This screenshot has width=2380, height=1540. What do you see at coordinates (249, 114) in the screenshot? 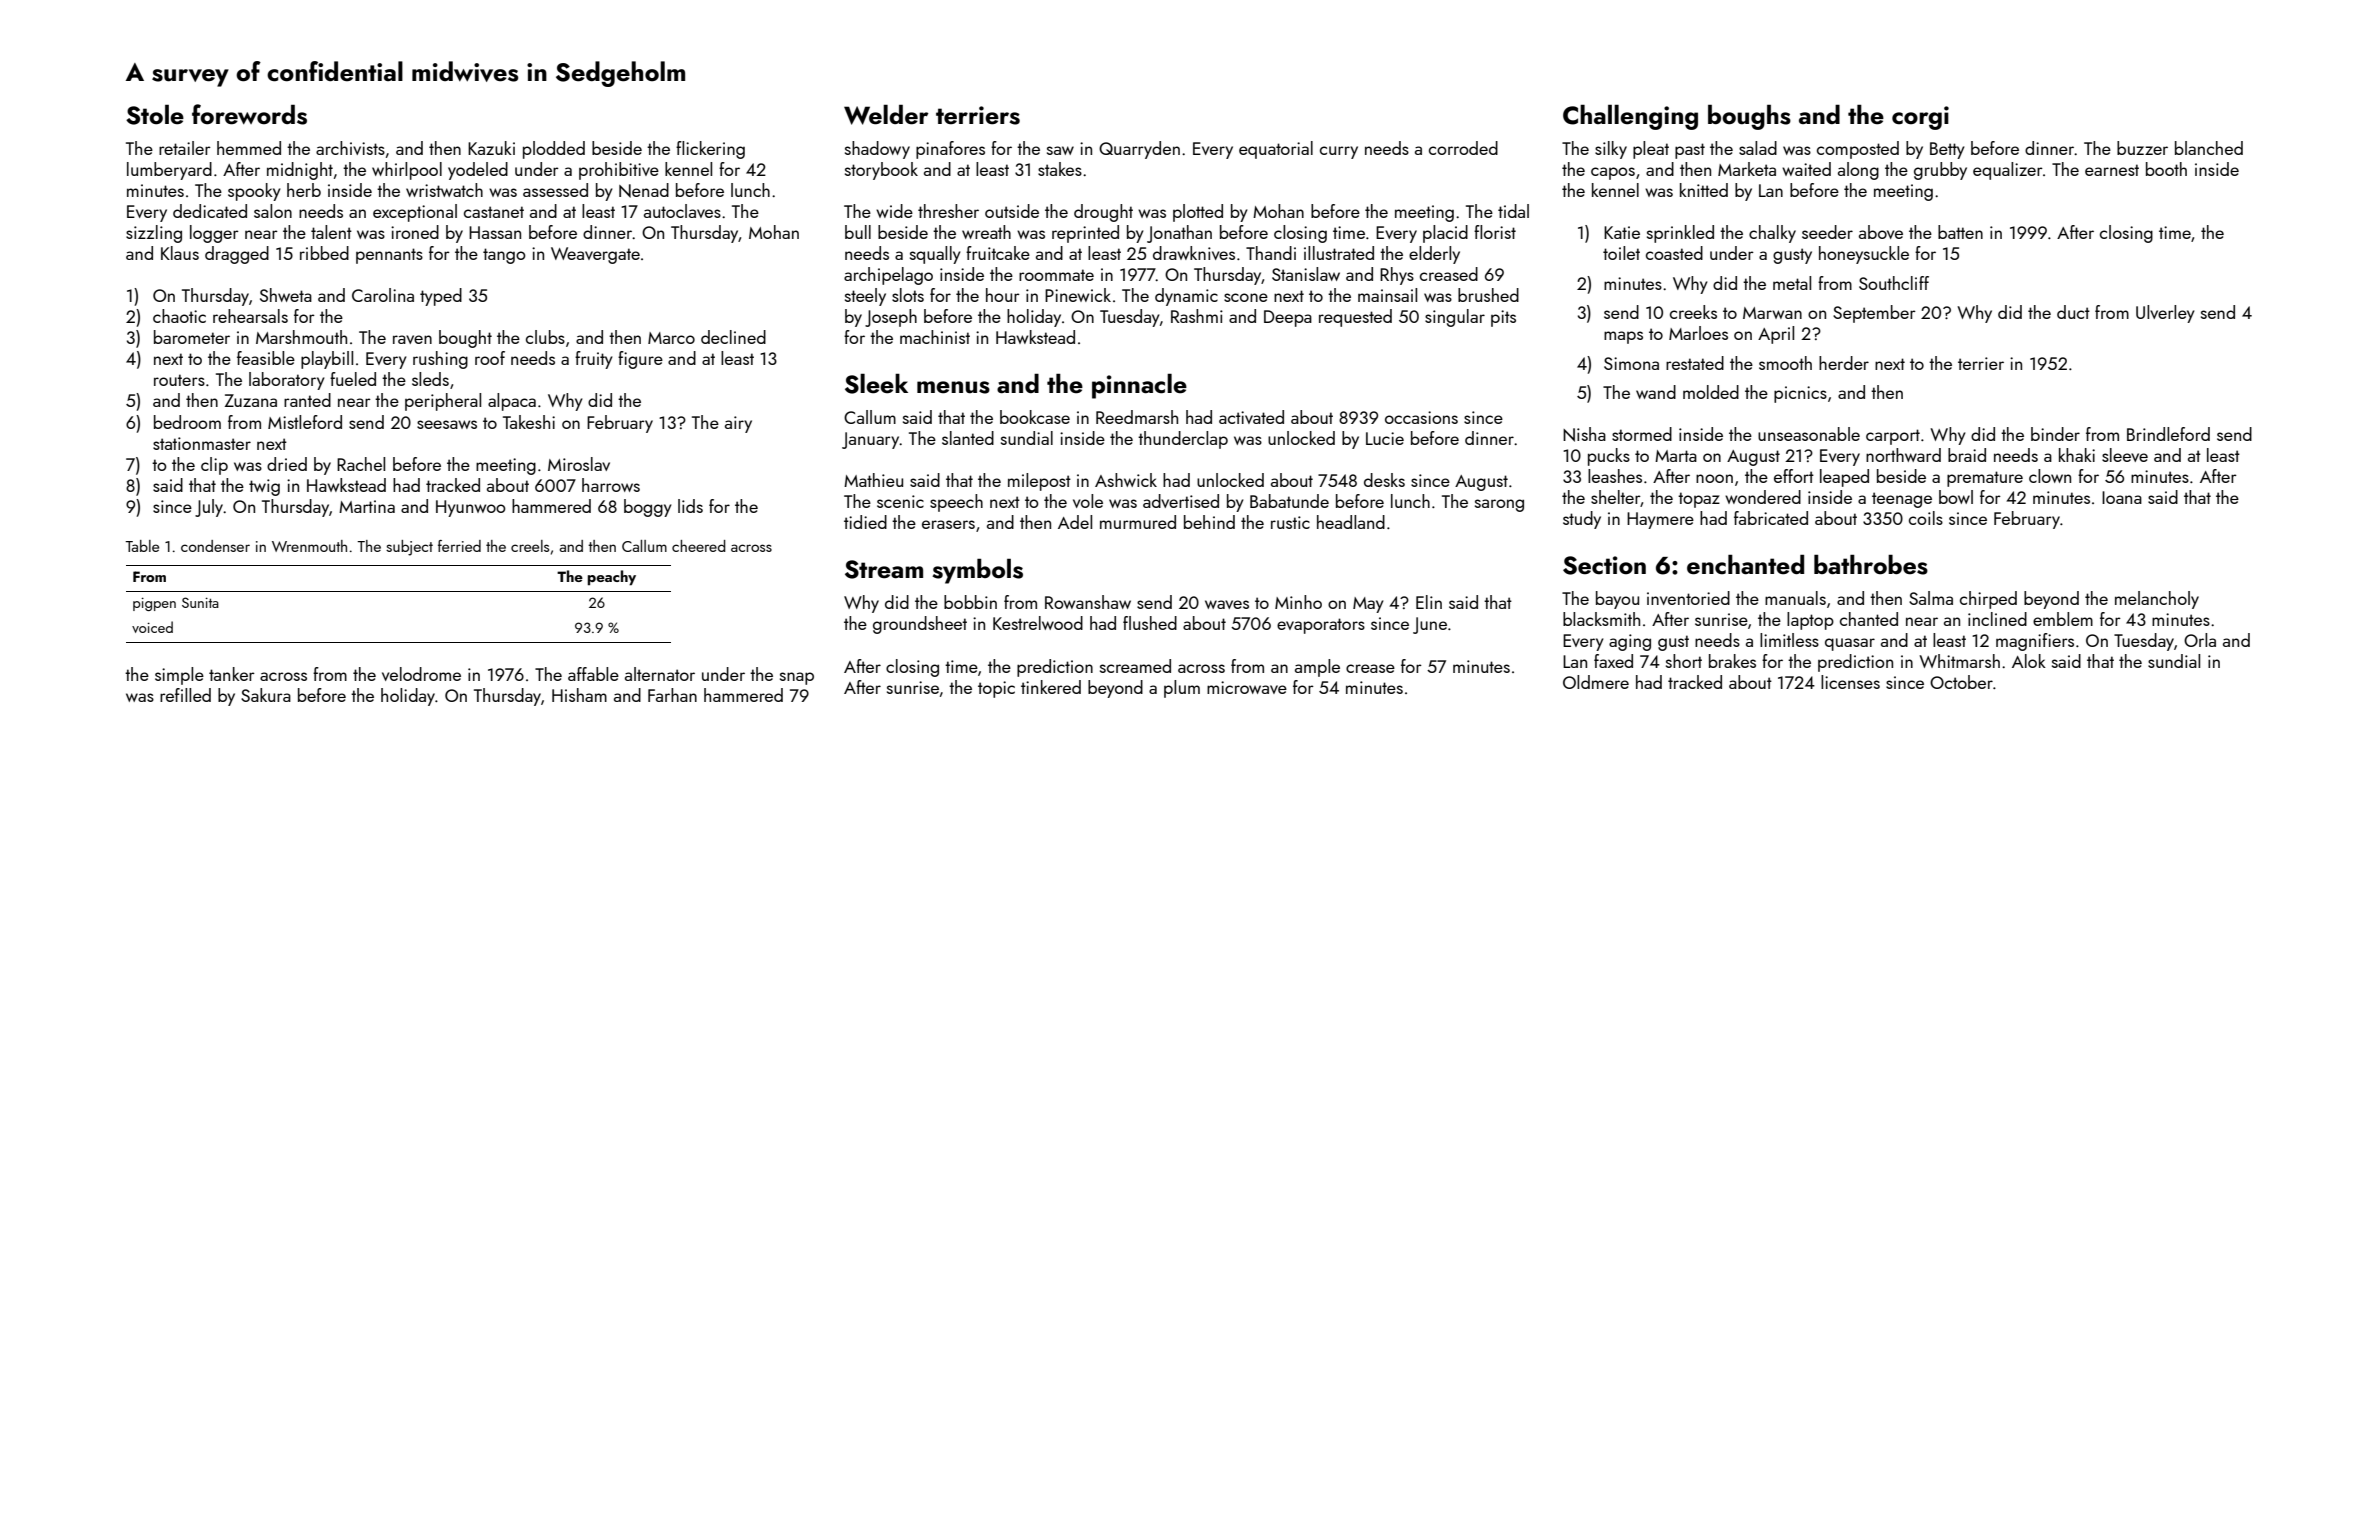
I see `forewords` at bounding box center [249, 114].
